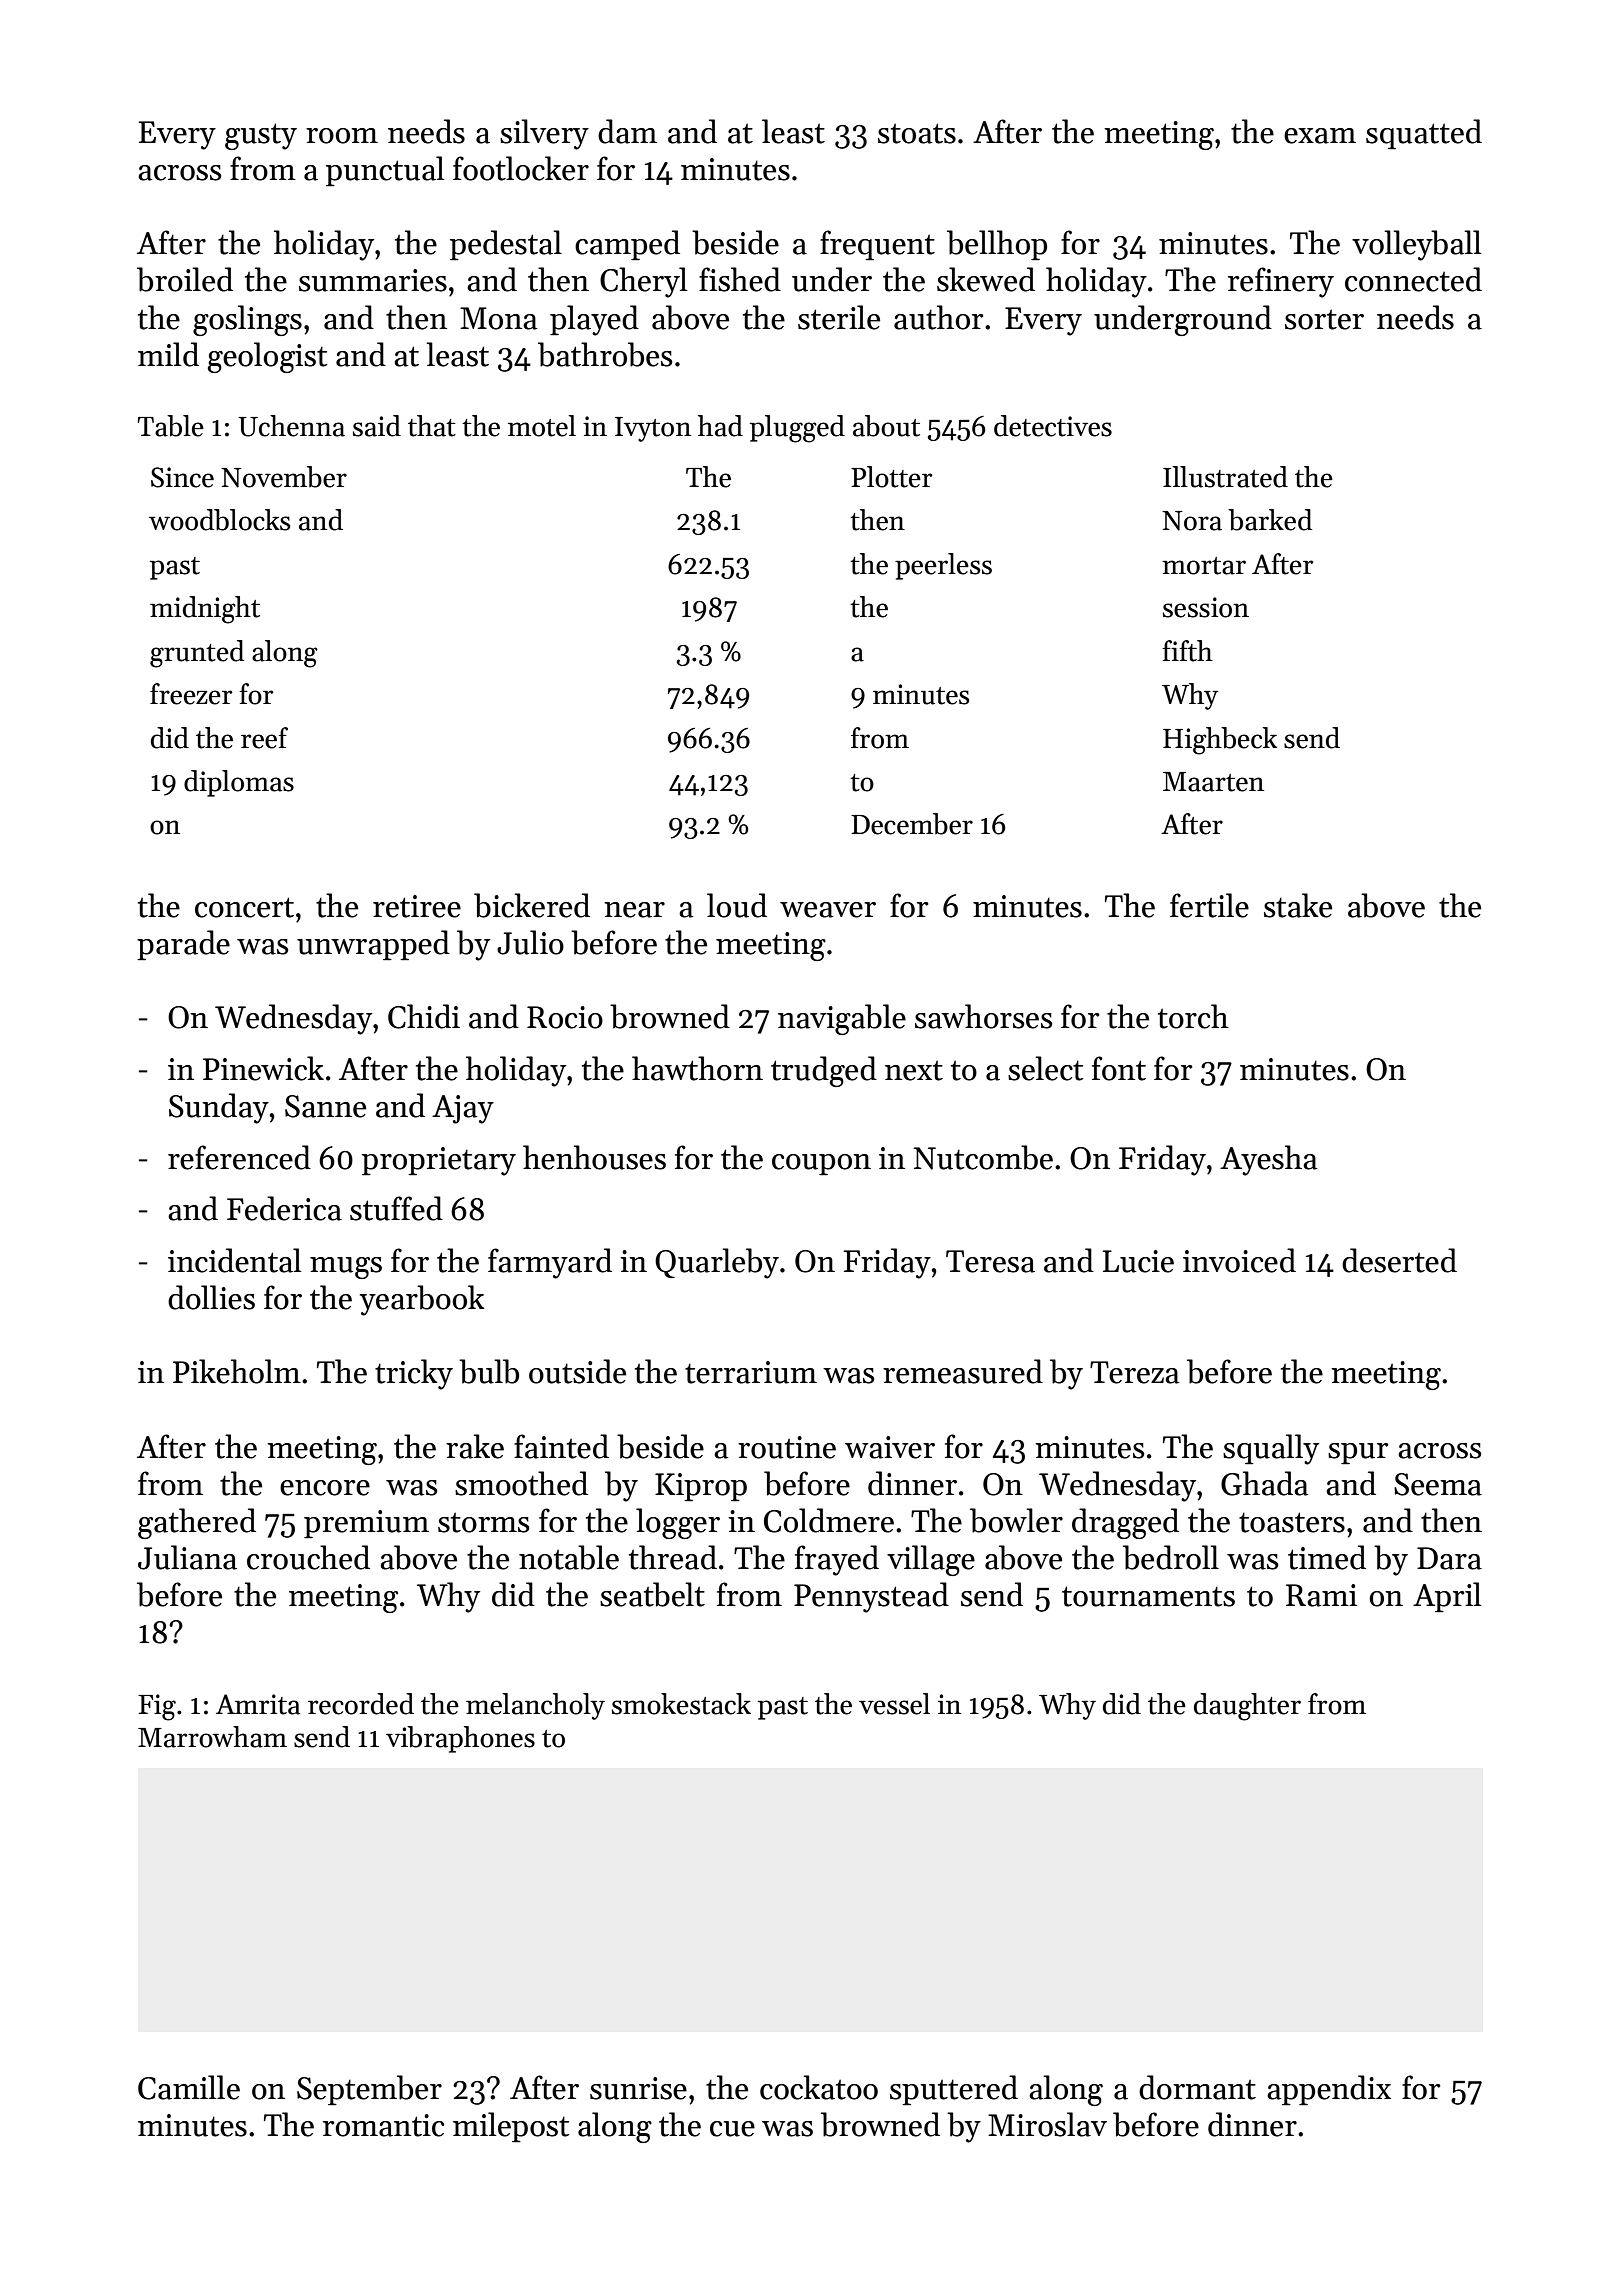  I want to click on Nutcombe, so click(983, 1157).
